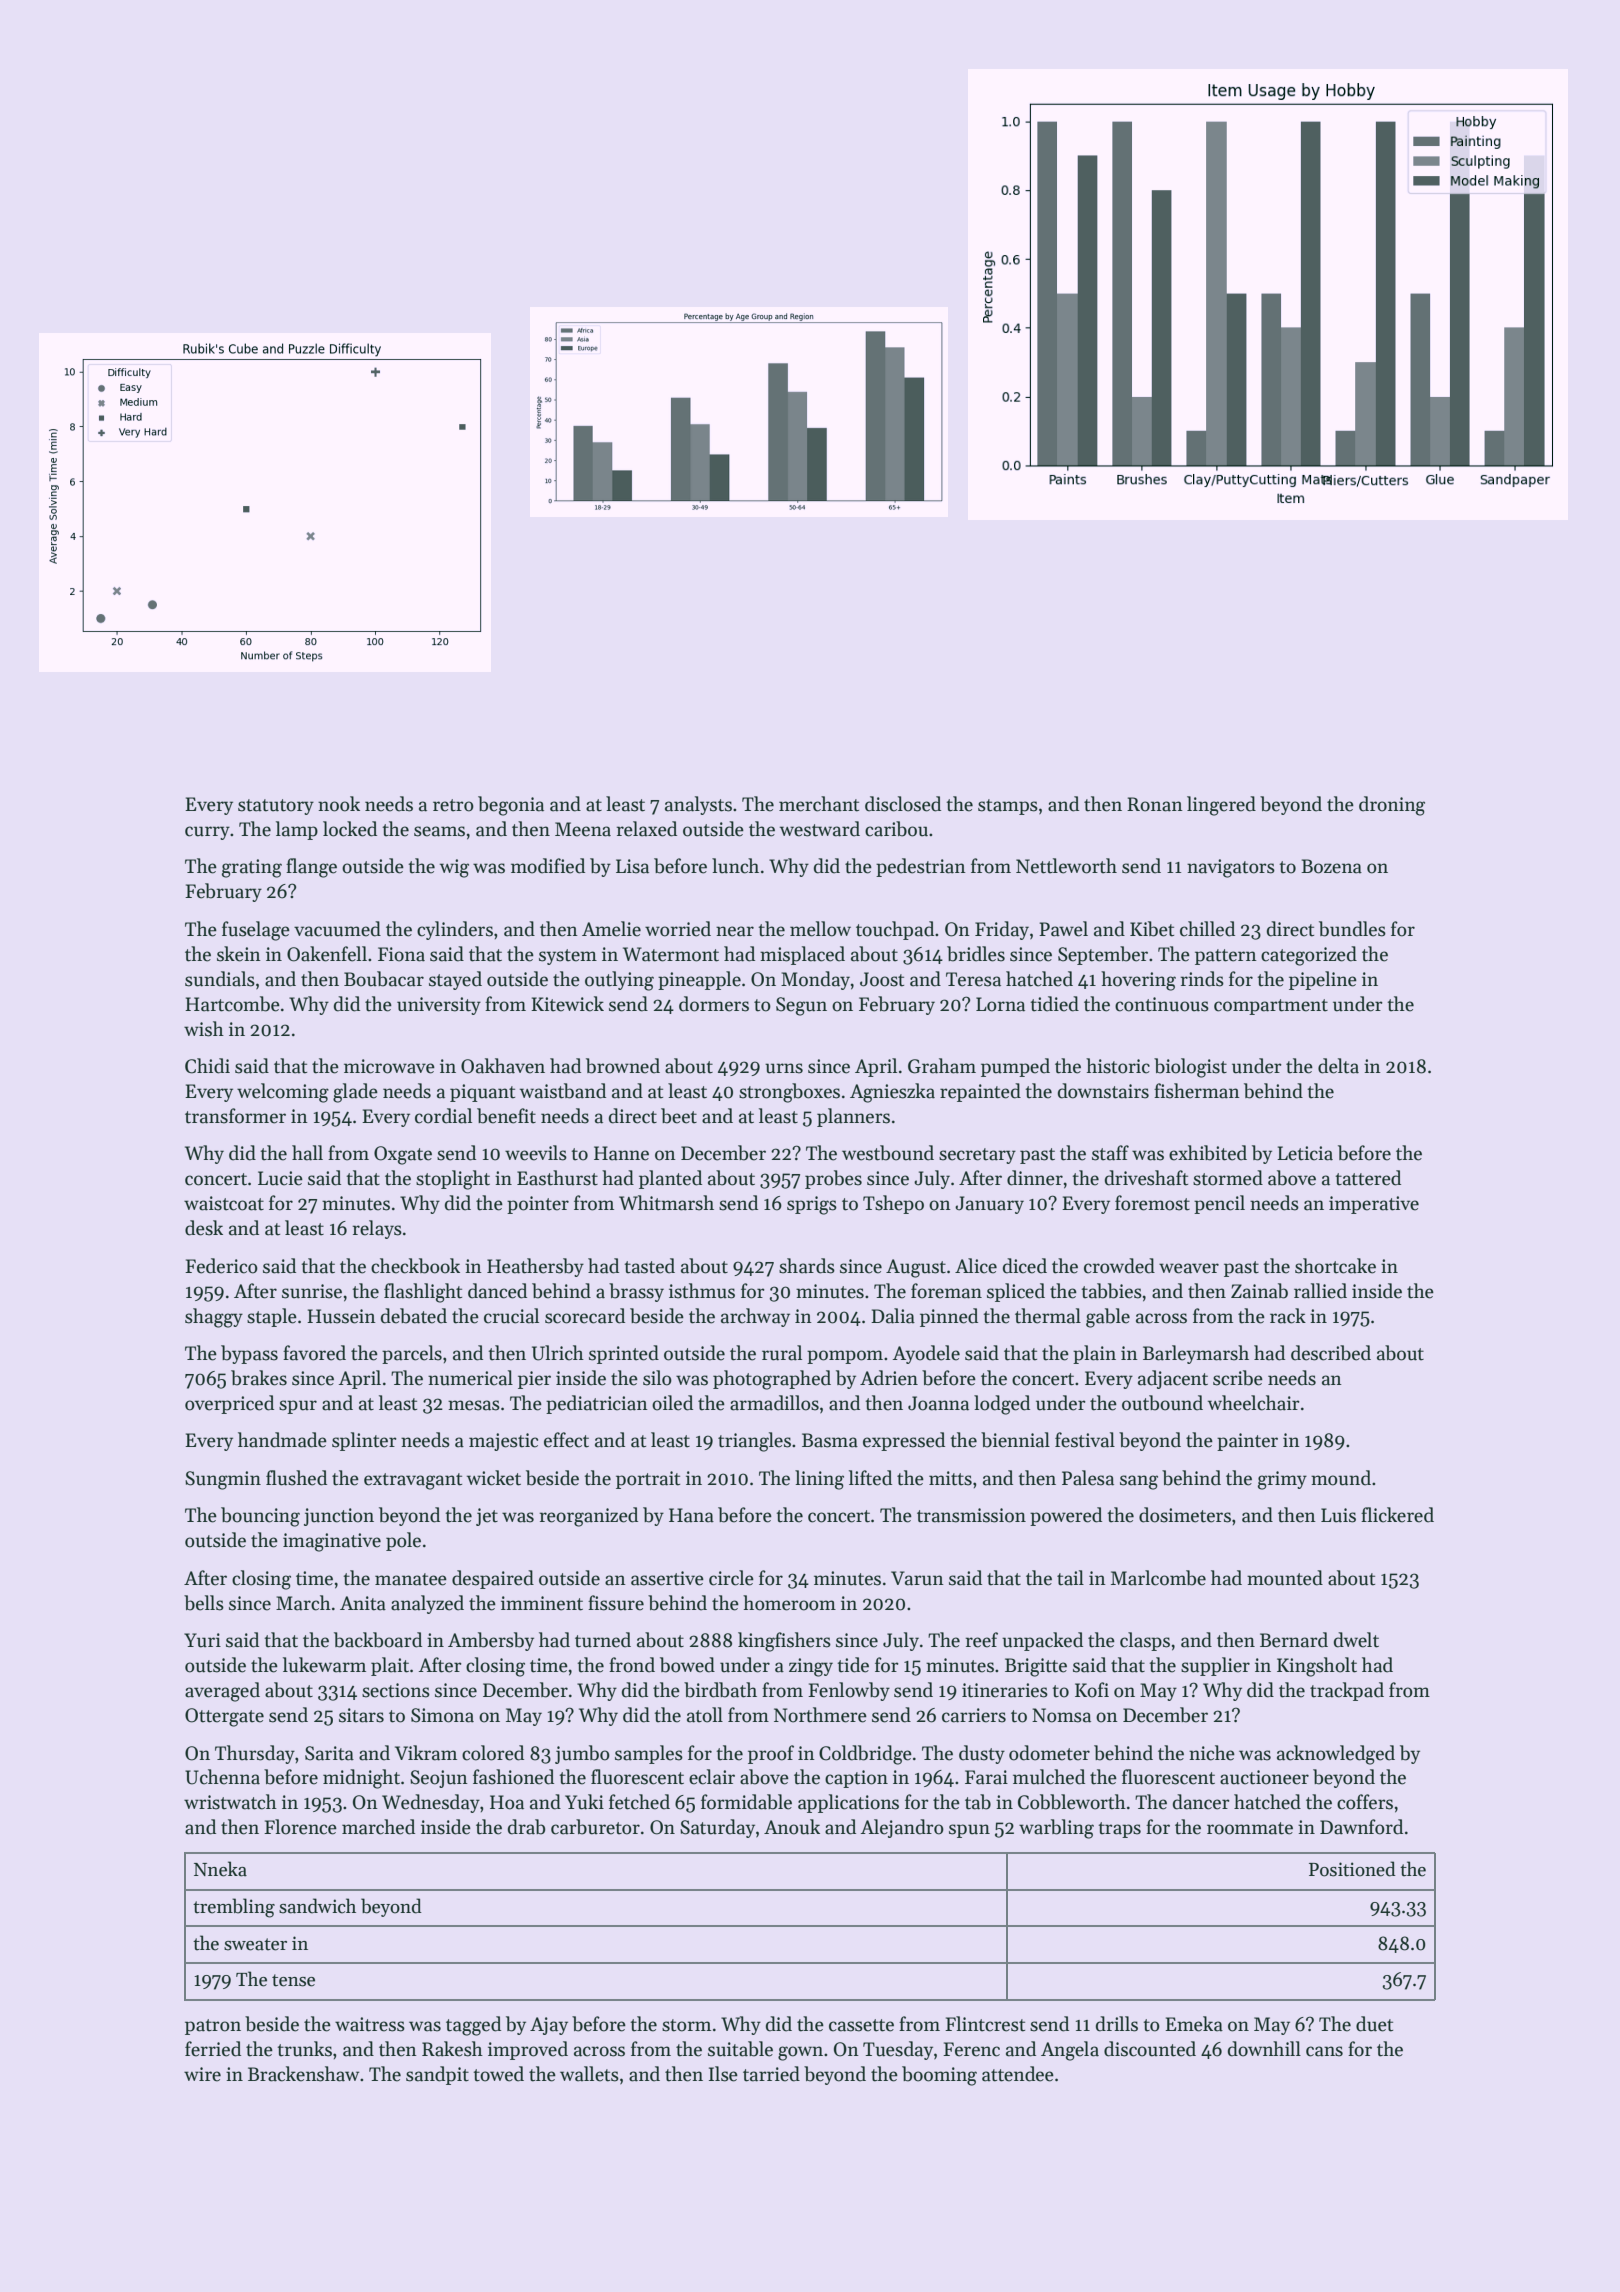  Describe the element at coordinates (1250, 1828) in the screenshot. I see `roommate` at that location.
